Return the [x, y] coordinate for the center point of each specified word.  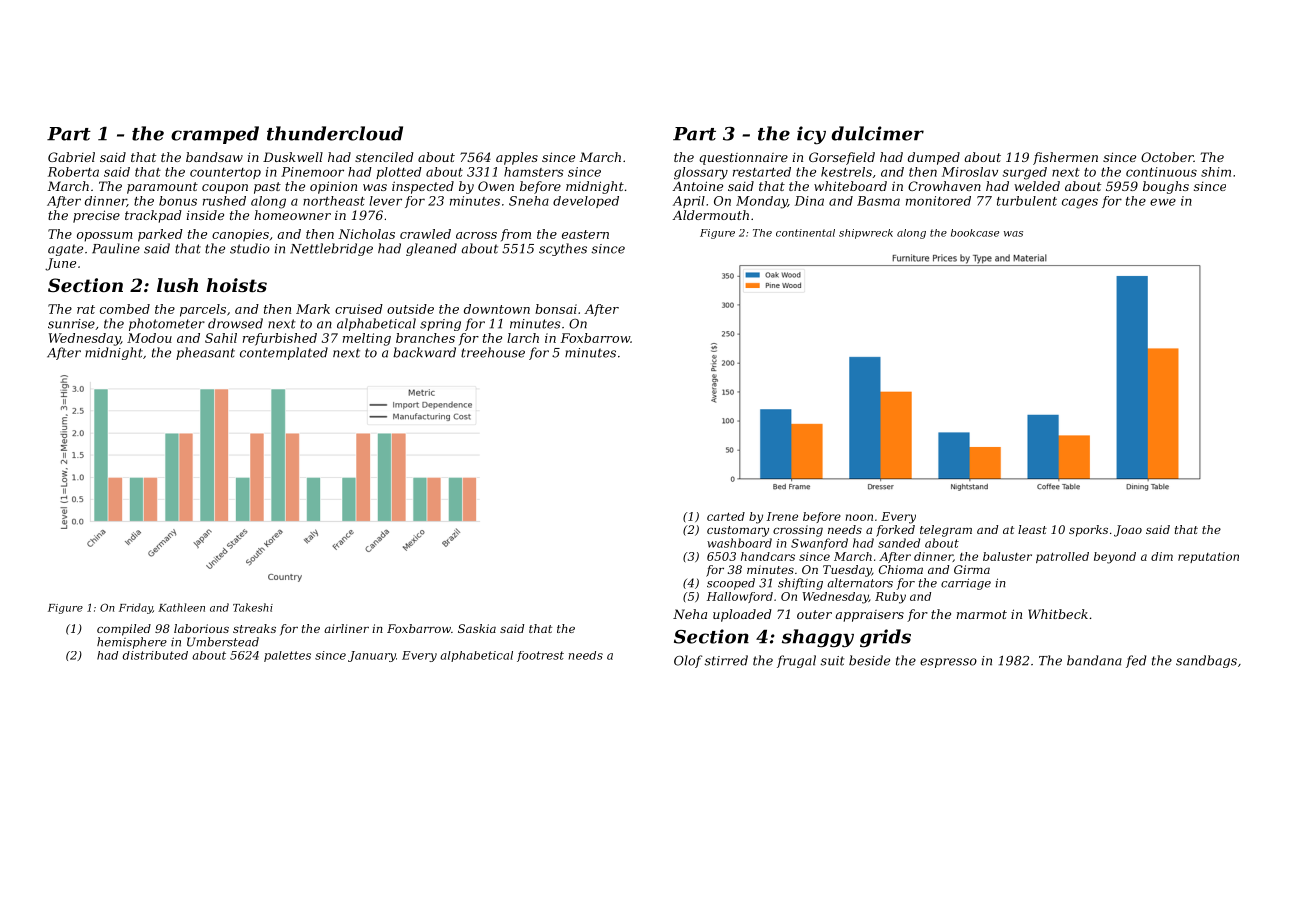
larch [523, 338]
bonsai [556, 309]
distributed [155, 655]
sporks [1088, 531]
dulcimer [877, 133]
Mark [313, 309]
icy [811, 135]
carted [726, 516]
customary [738, 531]
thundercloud [335, 133]
